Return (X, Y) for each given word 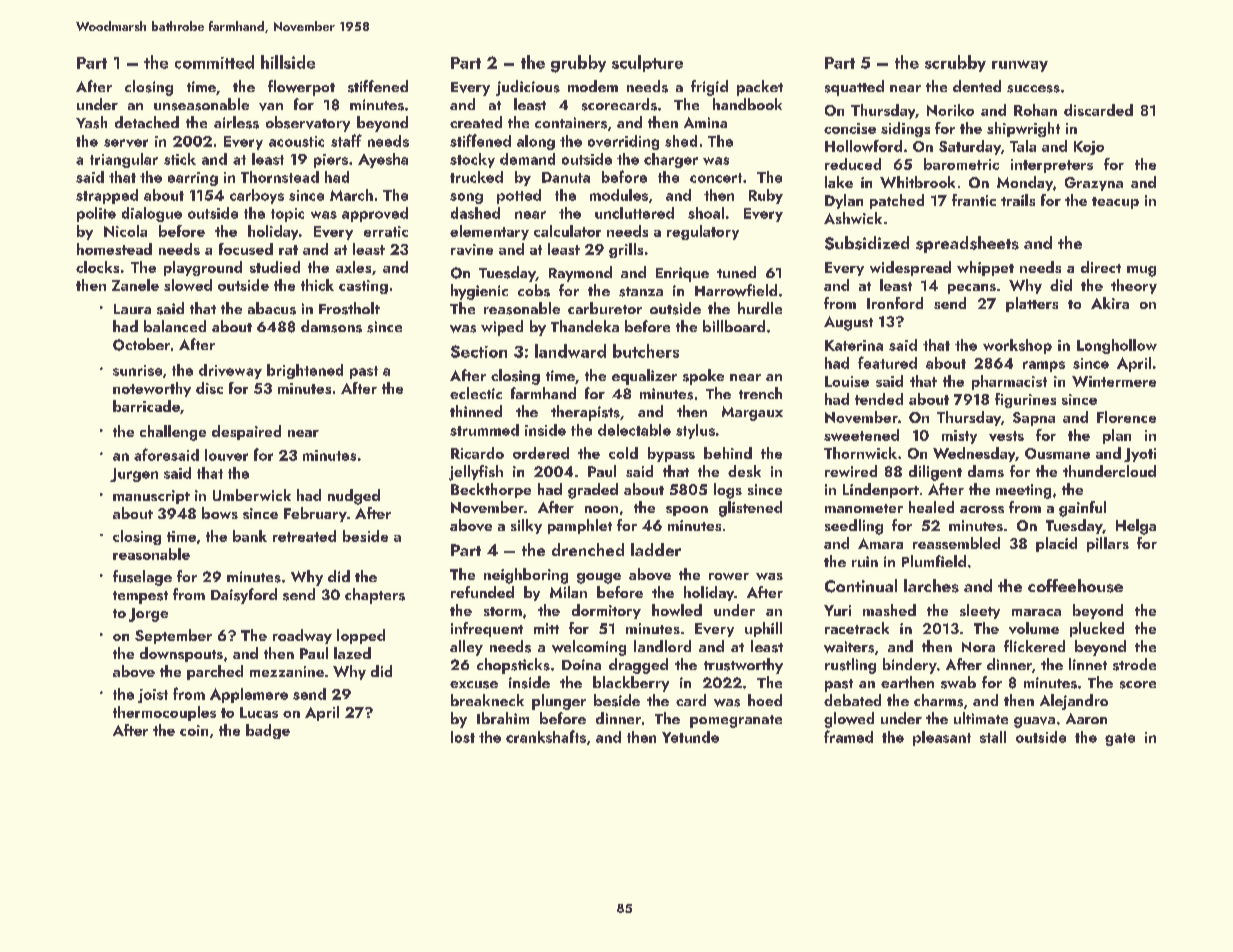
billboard (734, 326)
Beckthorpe (491, 490)
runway (1020, 66)
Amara (880, 543)
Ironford (895, 303)
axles (353, 267)
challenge (173, 433)
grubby (578, 64)
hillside (288, 62)
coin (194, 730)
